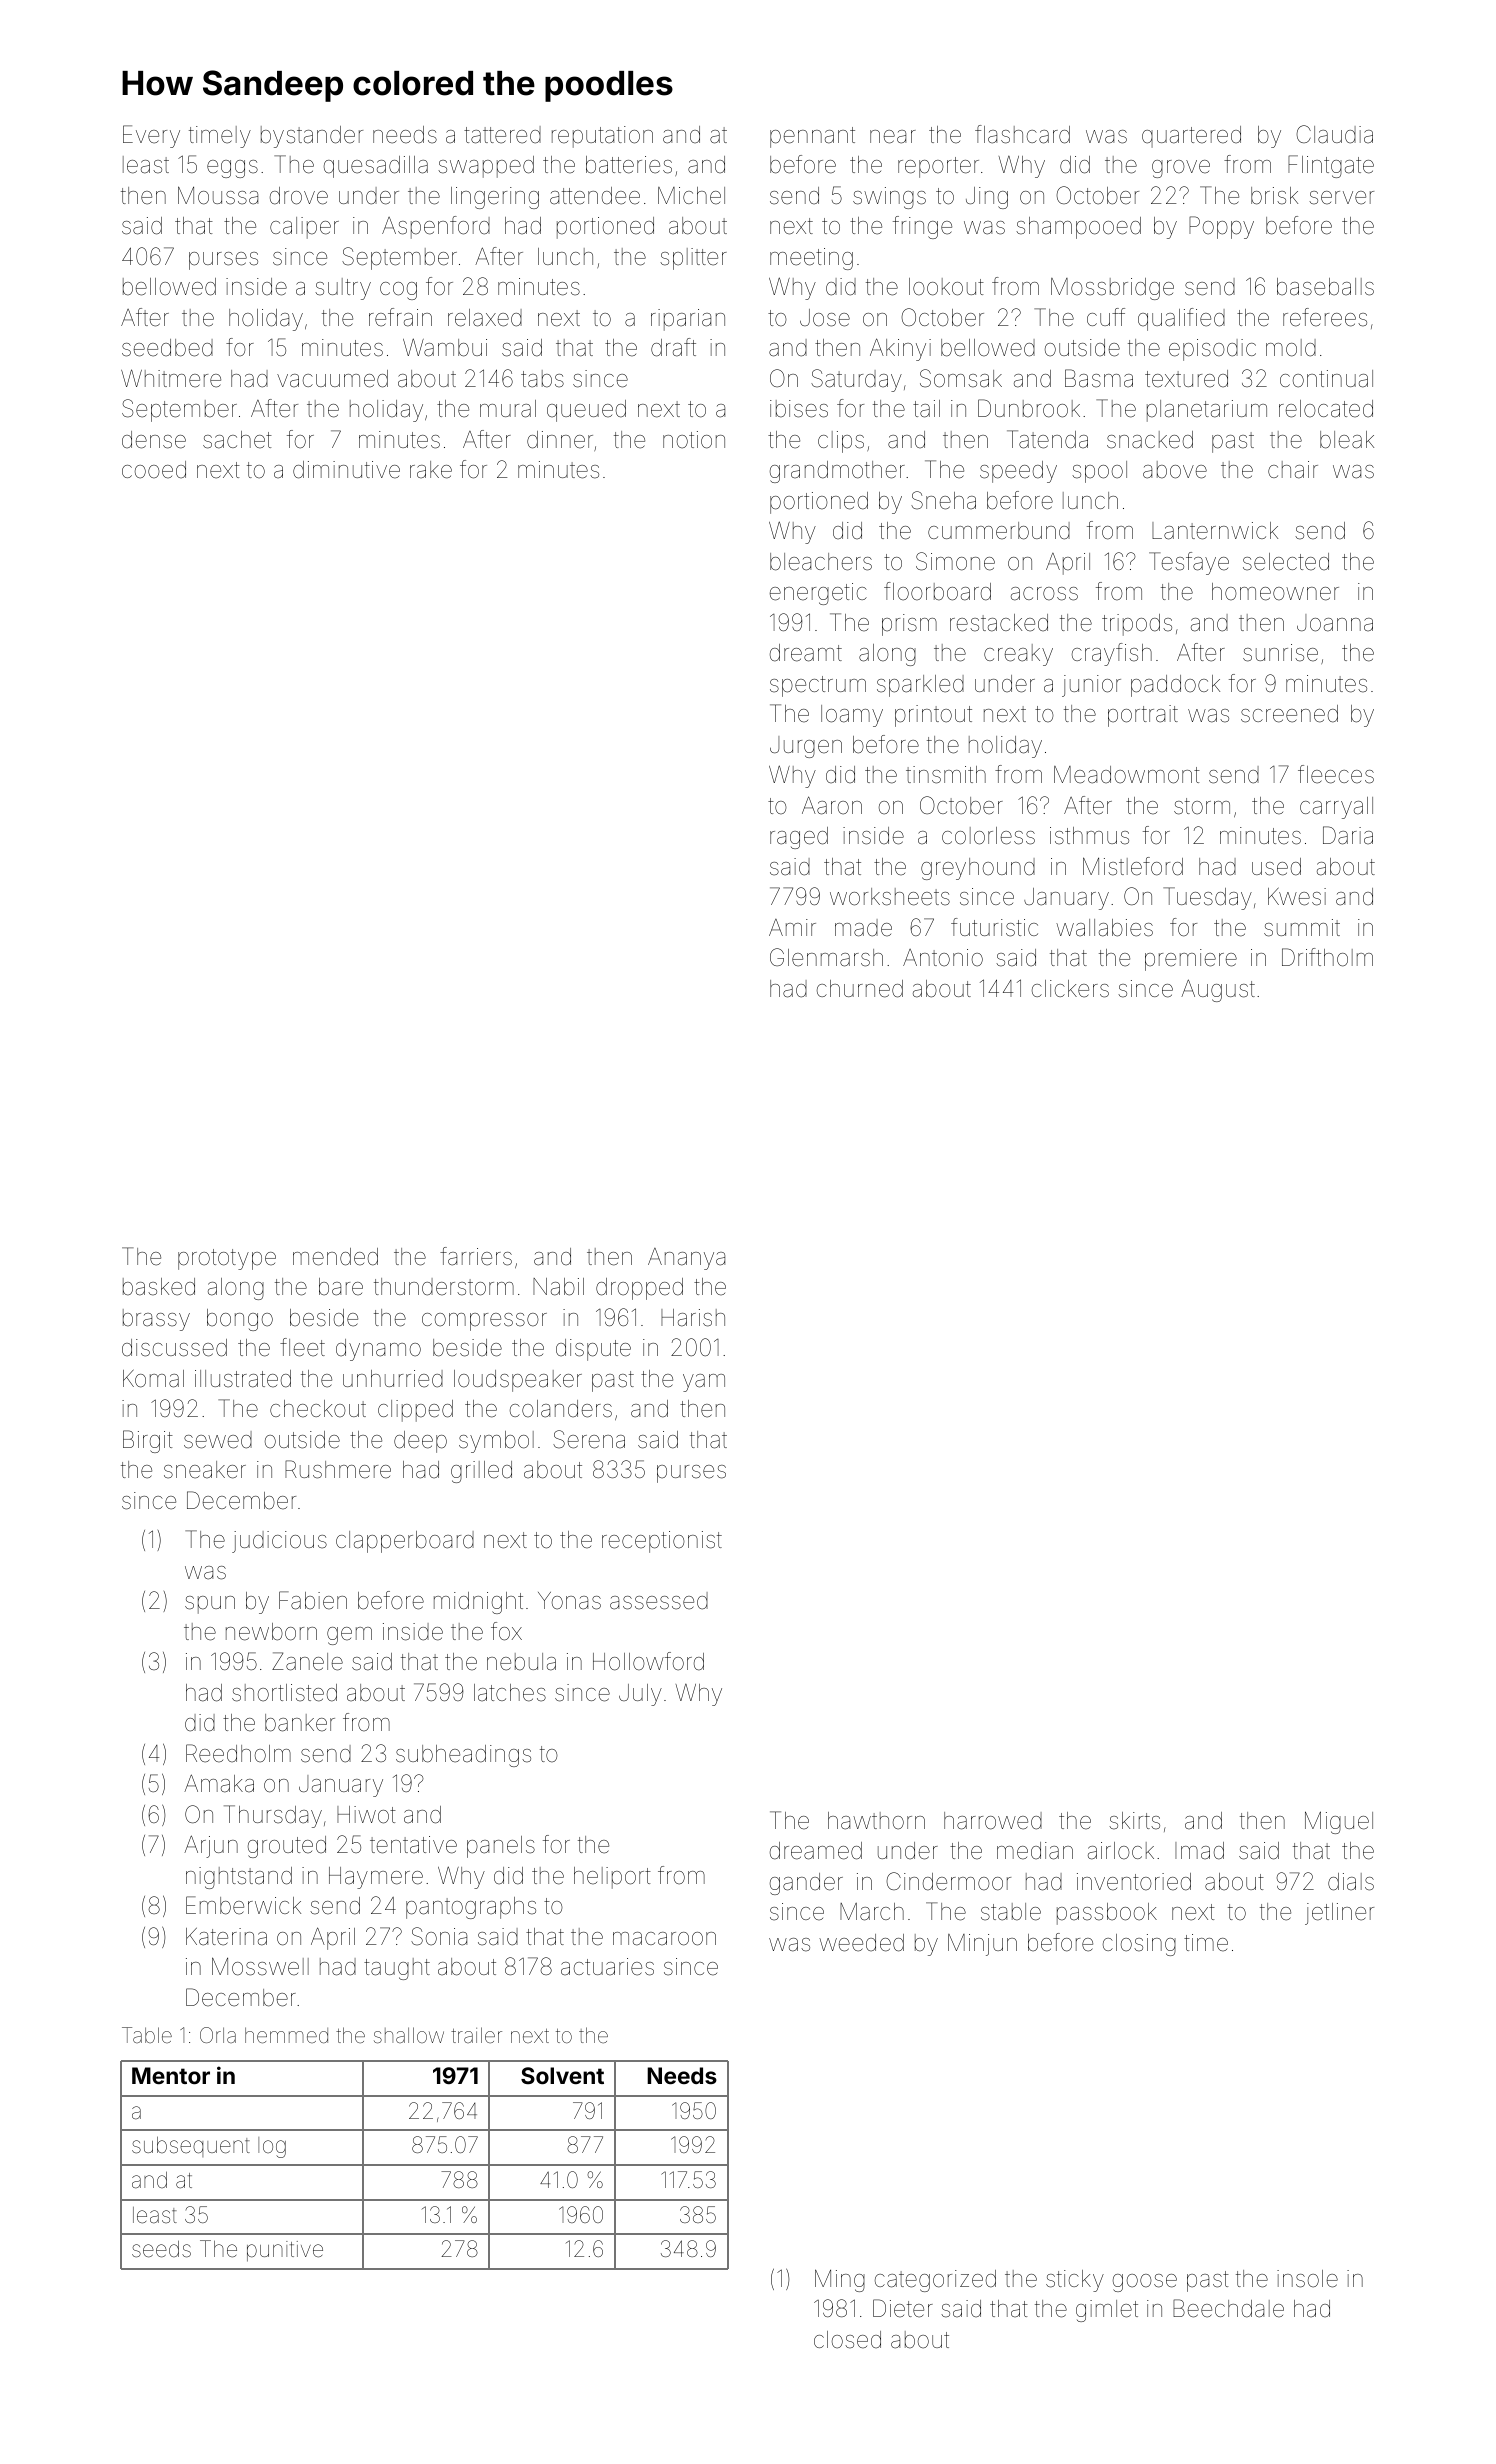  Describe the element at coordinates (662, 1542) in the page. I see `receptionist` at that location.
